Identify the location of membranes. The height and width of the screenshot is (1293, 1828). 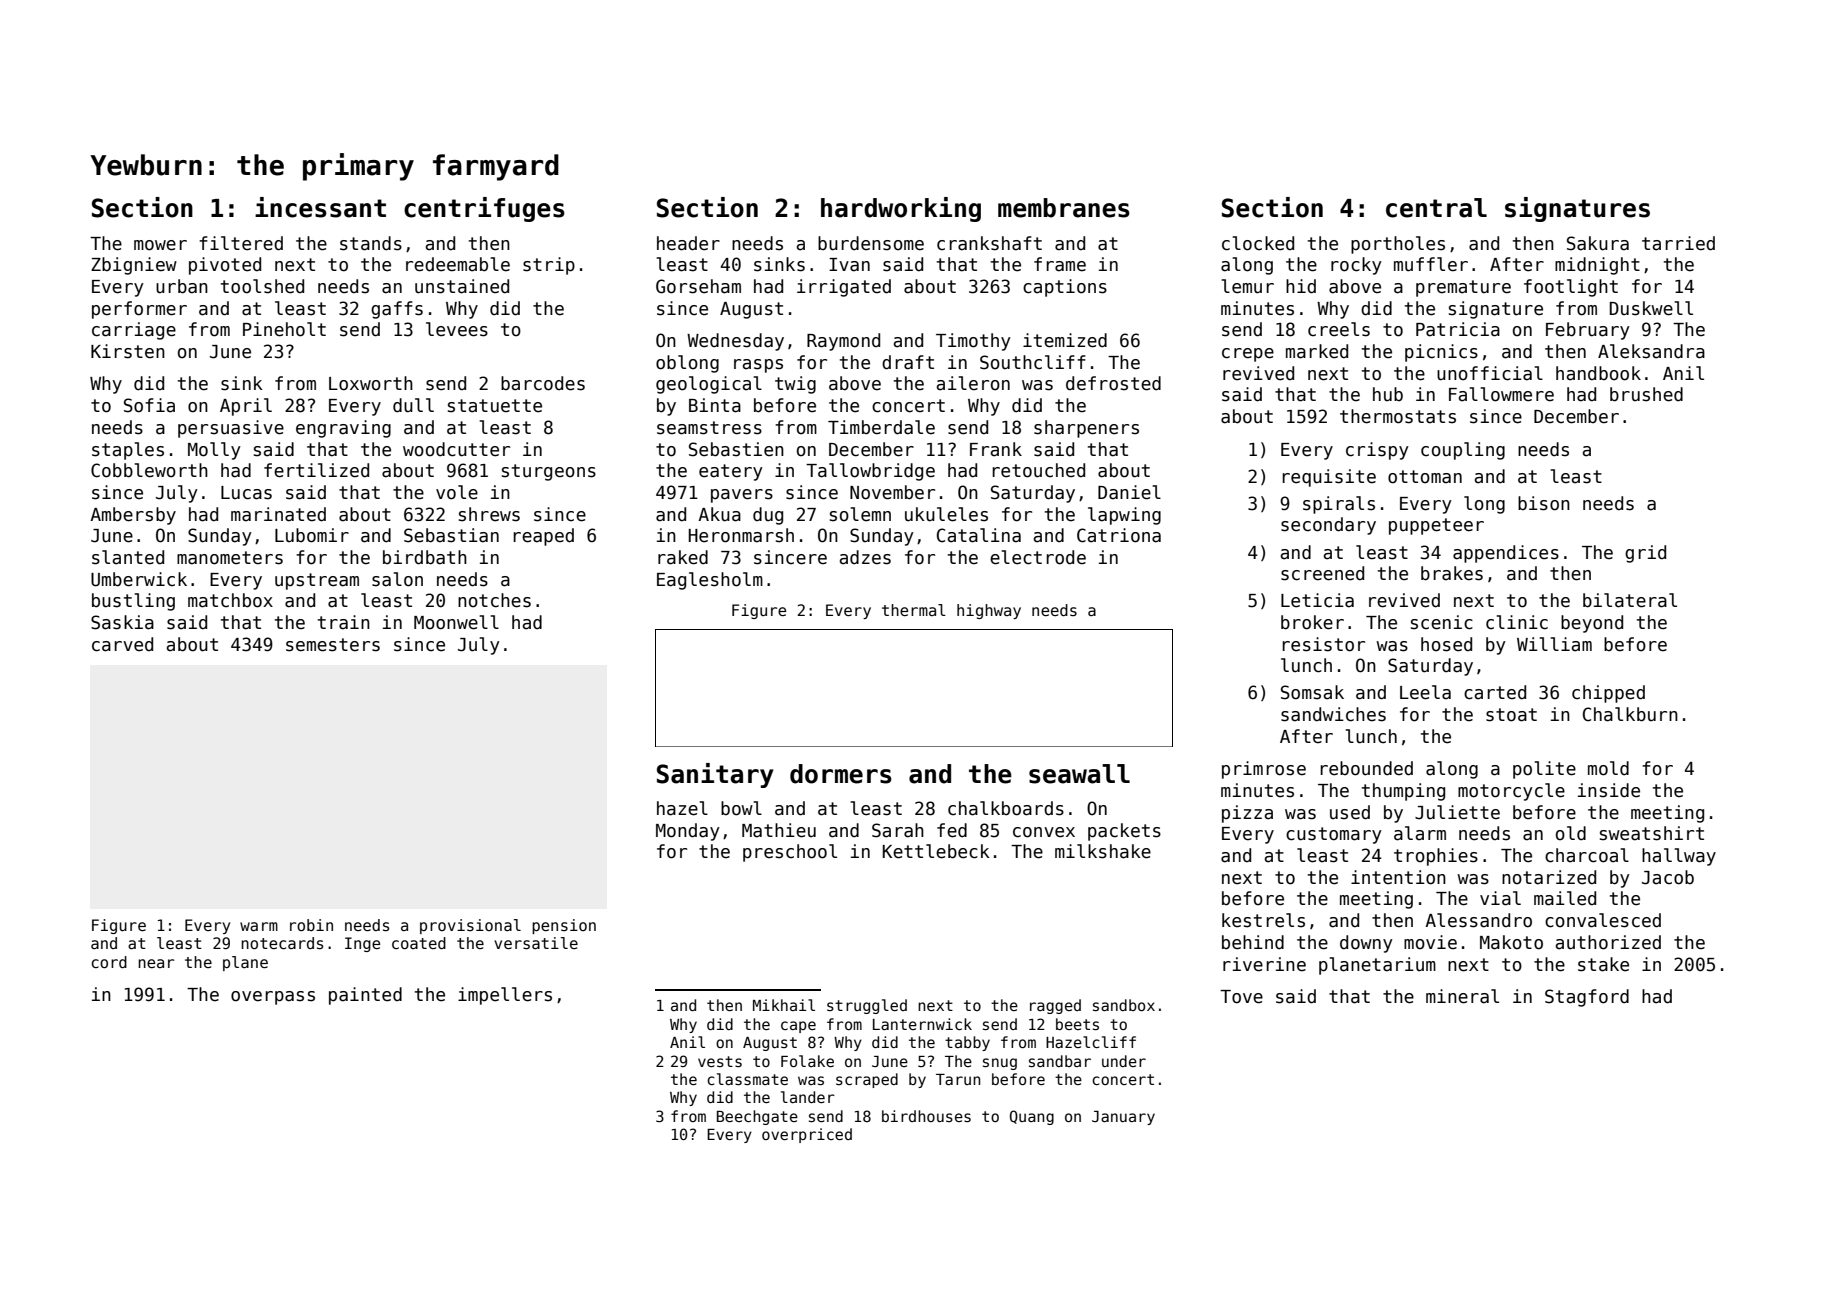
(1064, 208).
